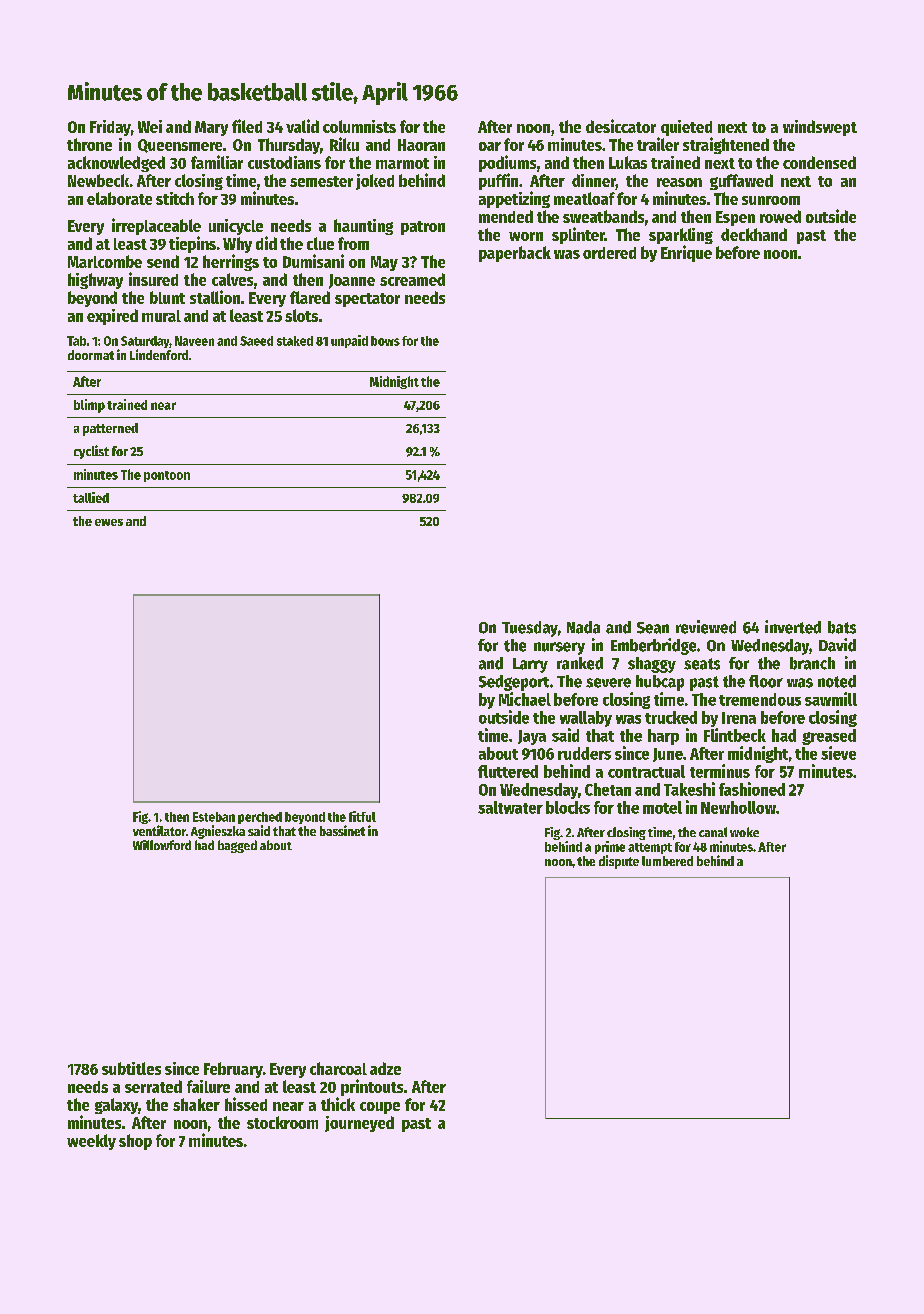 The image size is (924, 1314). What do you see at coordinates (667, 861) in the document?
I see `lumbered` at bounding box center [667, 861].
